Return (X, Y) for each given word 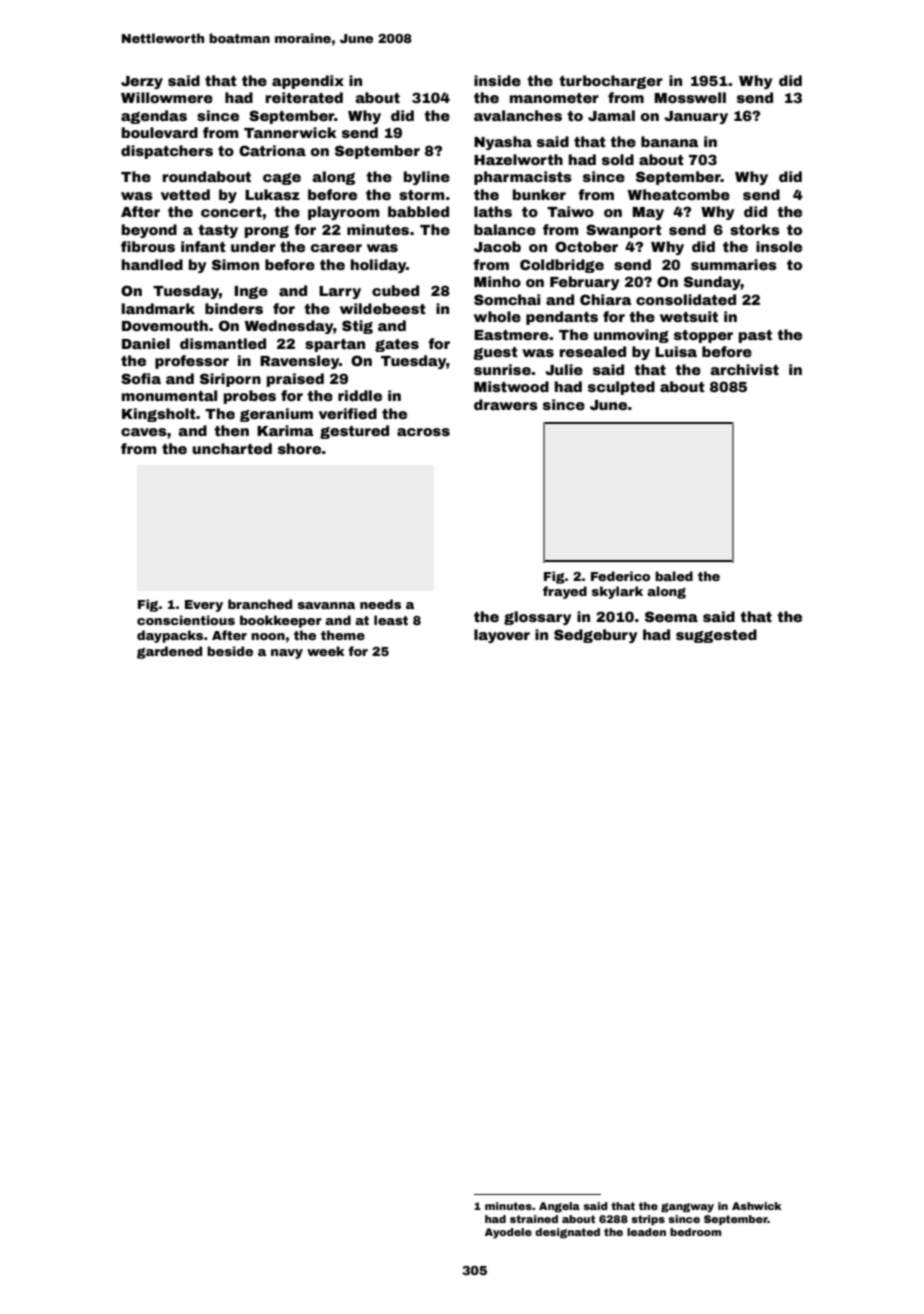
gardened (169, 652)
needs (380, 604)
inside (497, 80)
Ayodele (508, 1233)
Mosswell (690, 97)
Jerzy (142, 82)
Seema (671, 616)
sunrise (502, 369)
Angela (559, 1207)
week (326, 651)
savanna (326, 605)
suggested (716, 636)
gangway (687, 1208)
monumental (169, 395)
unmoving (631, 336)
